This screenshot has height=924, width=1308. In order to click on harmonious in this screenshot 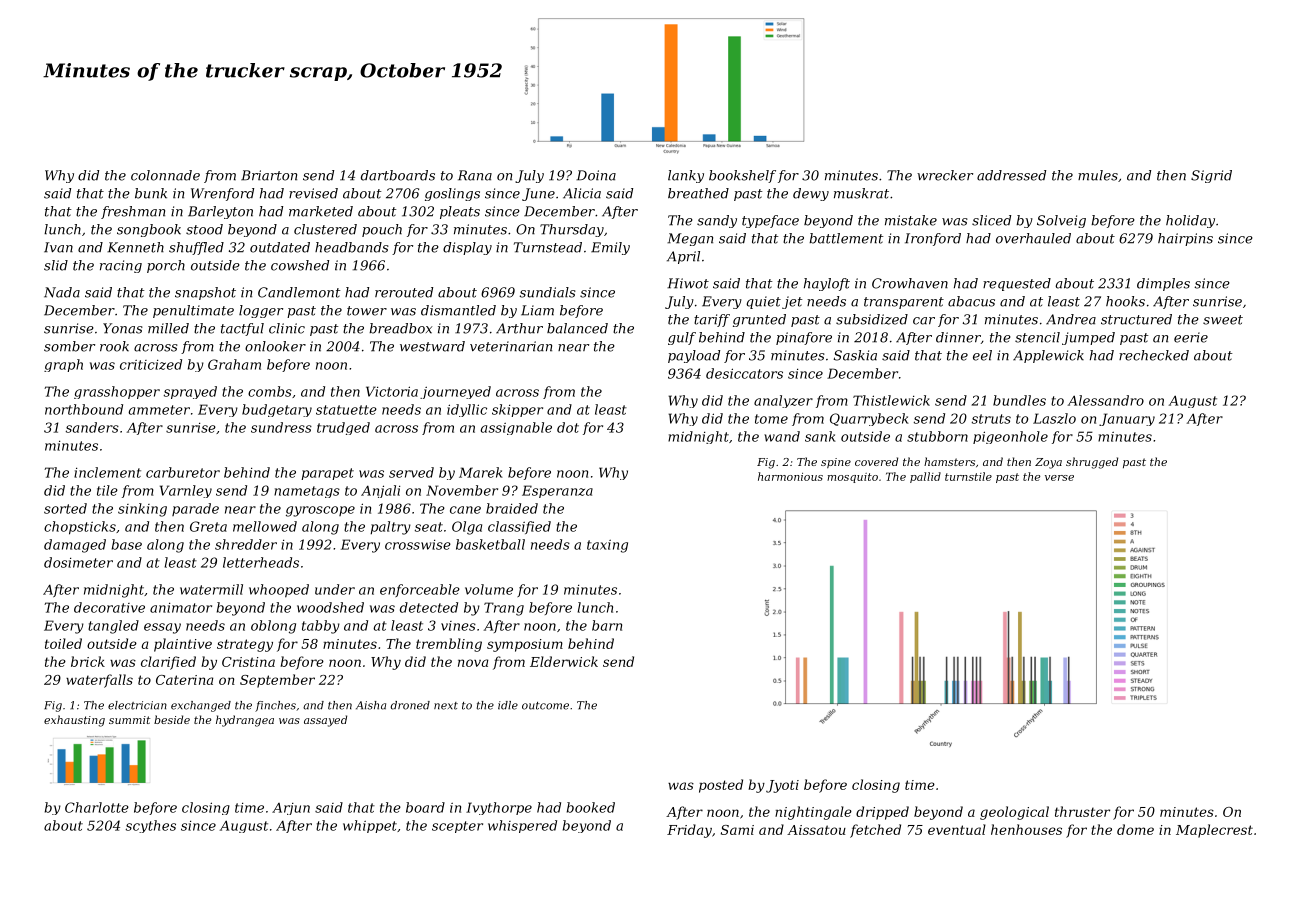, I will do `click(790, 476)`.
